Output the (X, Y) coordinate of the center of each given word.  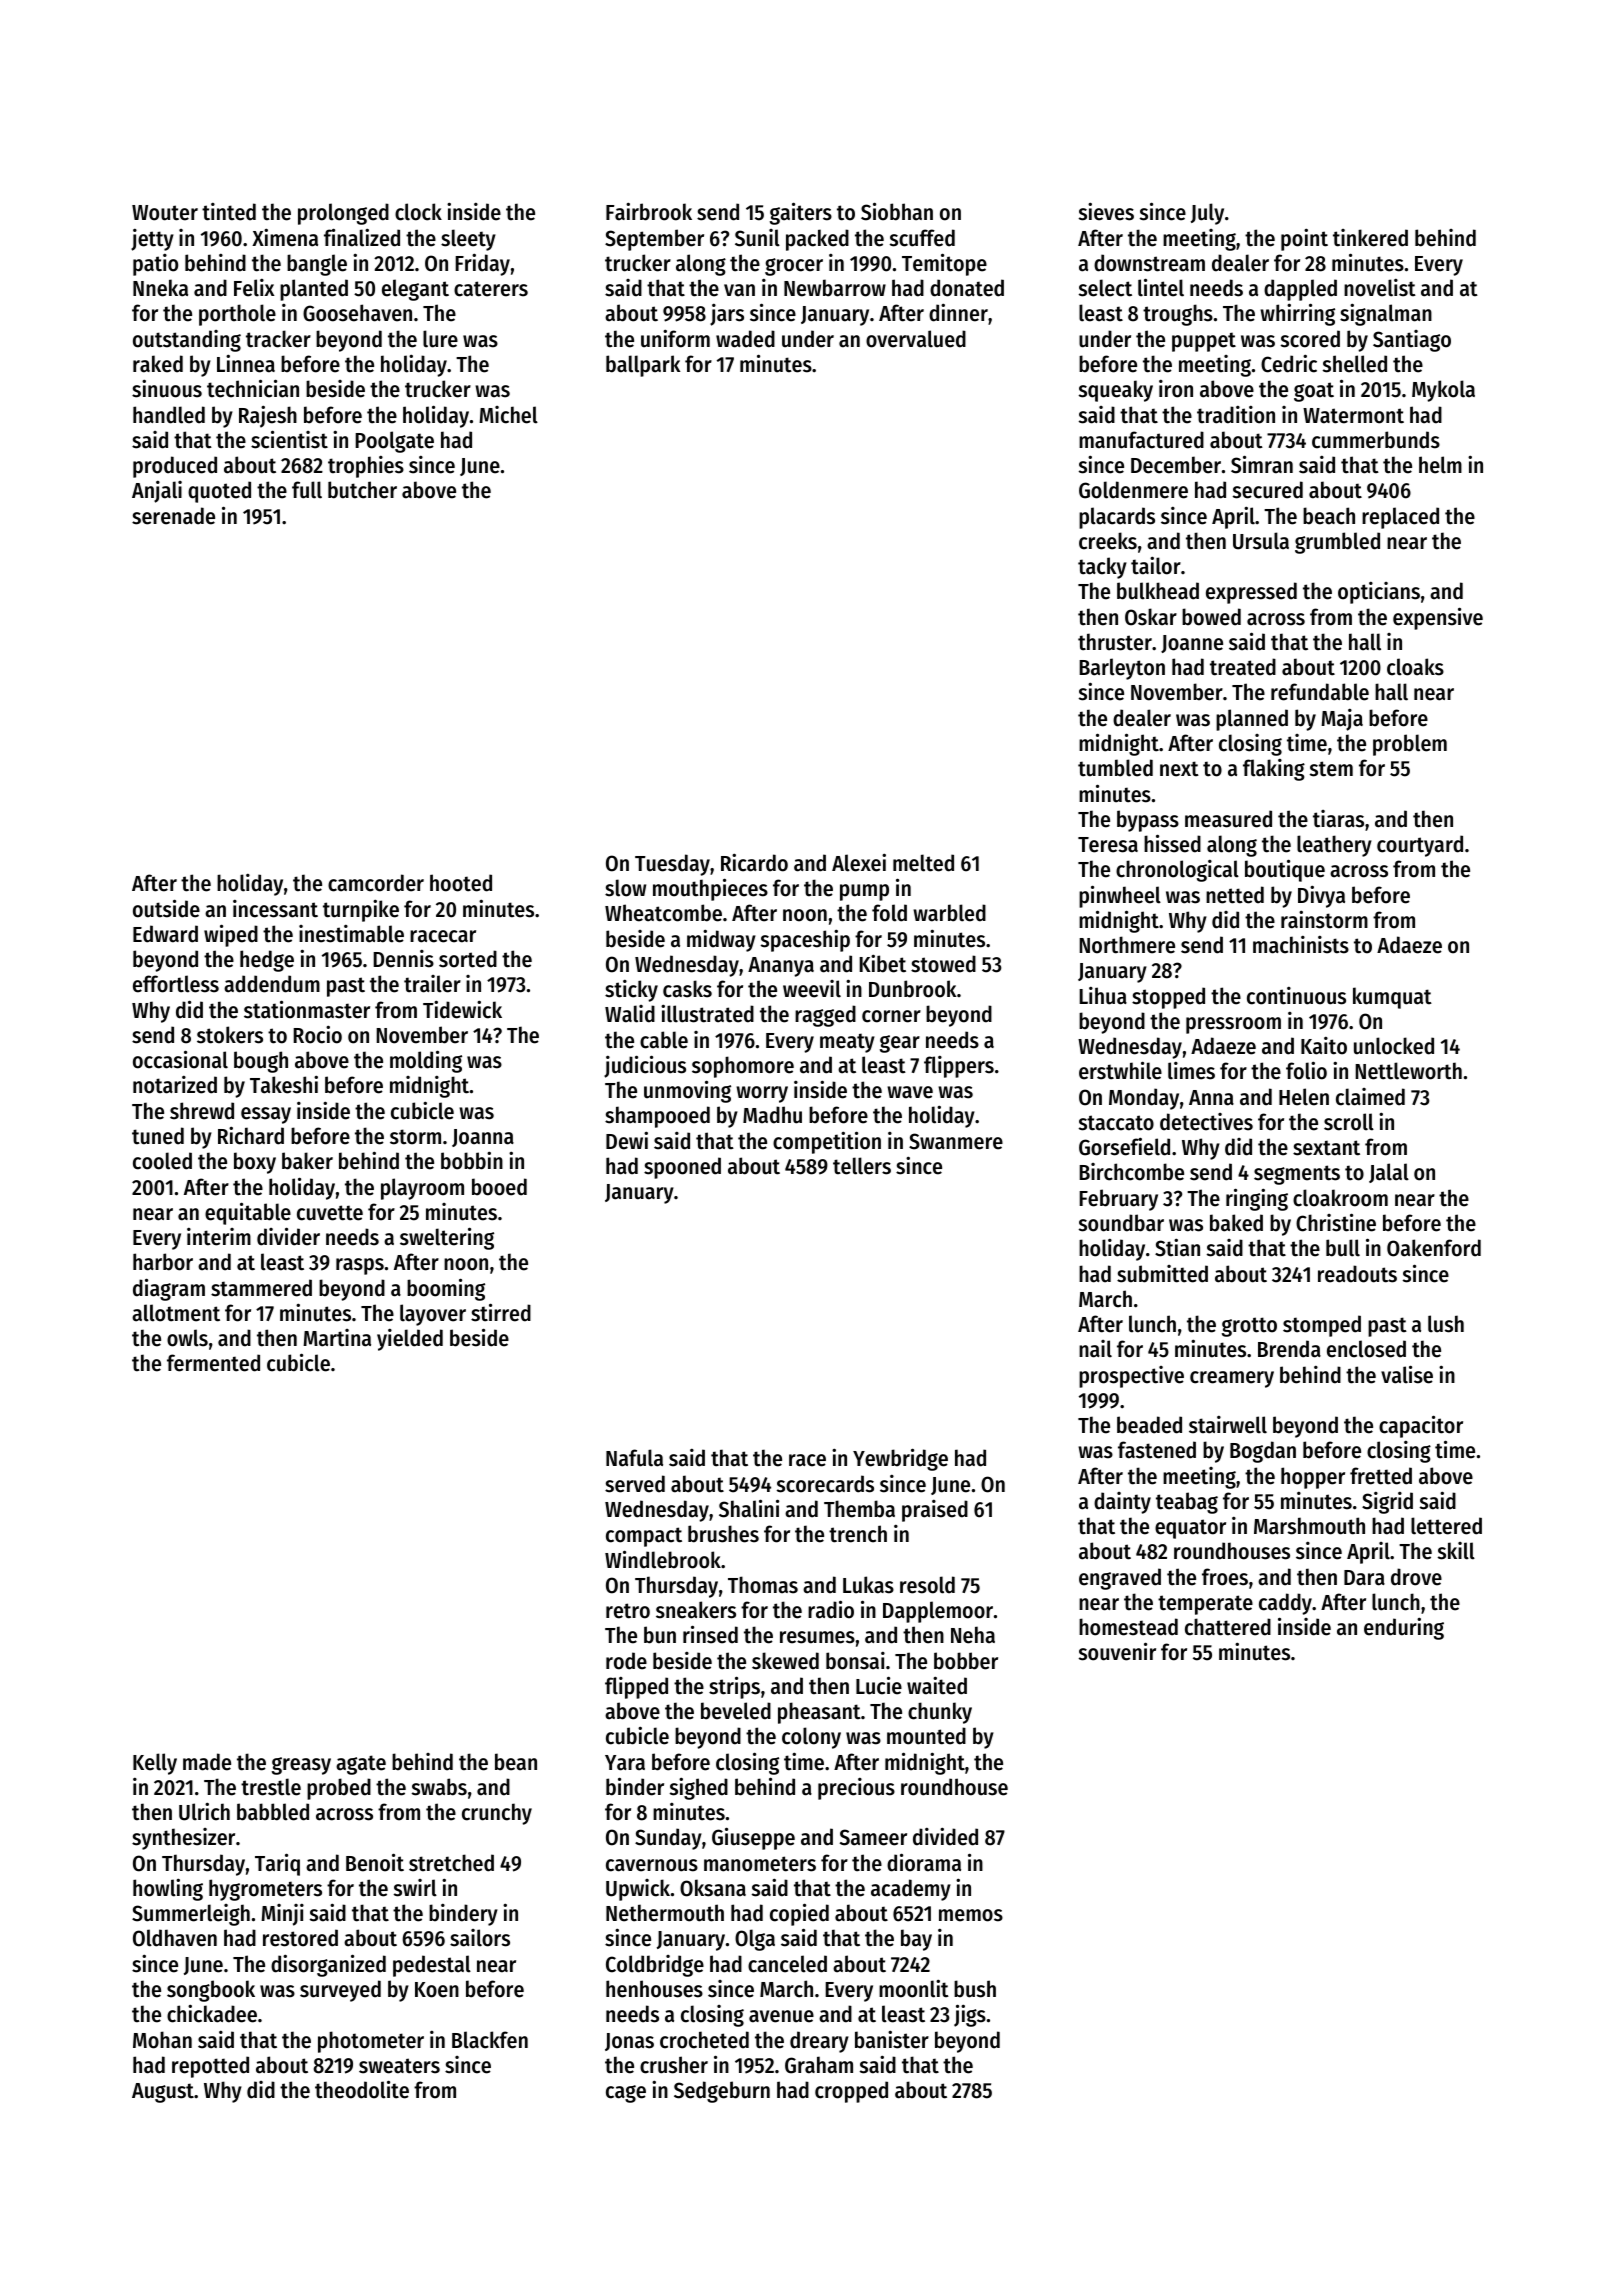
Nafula (634, 1458)
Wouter (165, 213)
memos (971, 1915)
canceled (787, 1964)
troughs (1178, 315)
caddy (1285, 1604)
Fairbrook (649, 211)
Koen (437, 1990)
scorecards (825, 1484)
